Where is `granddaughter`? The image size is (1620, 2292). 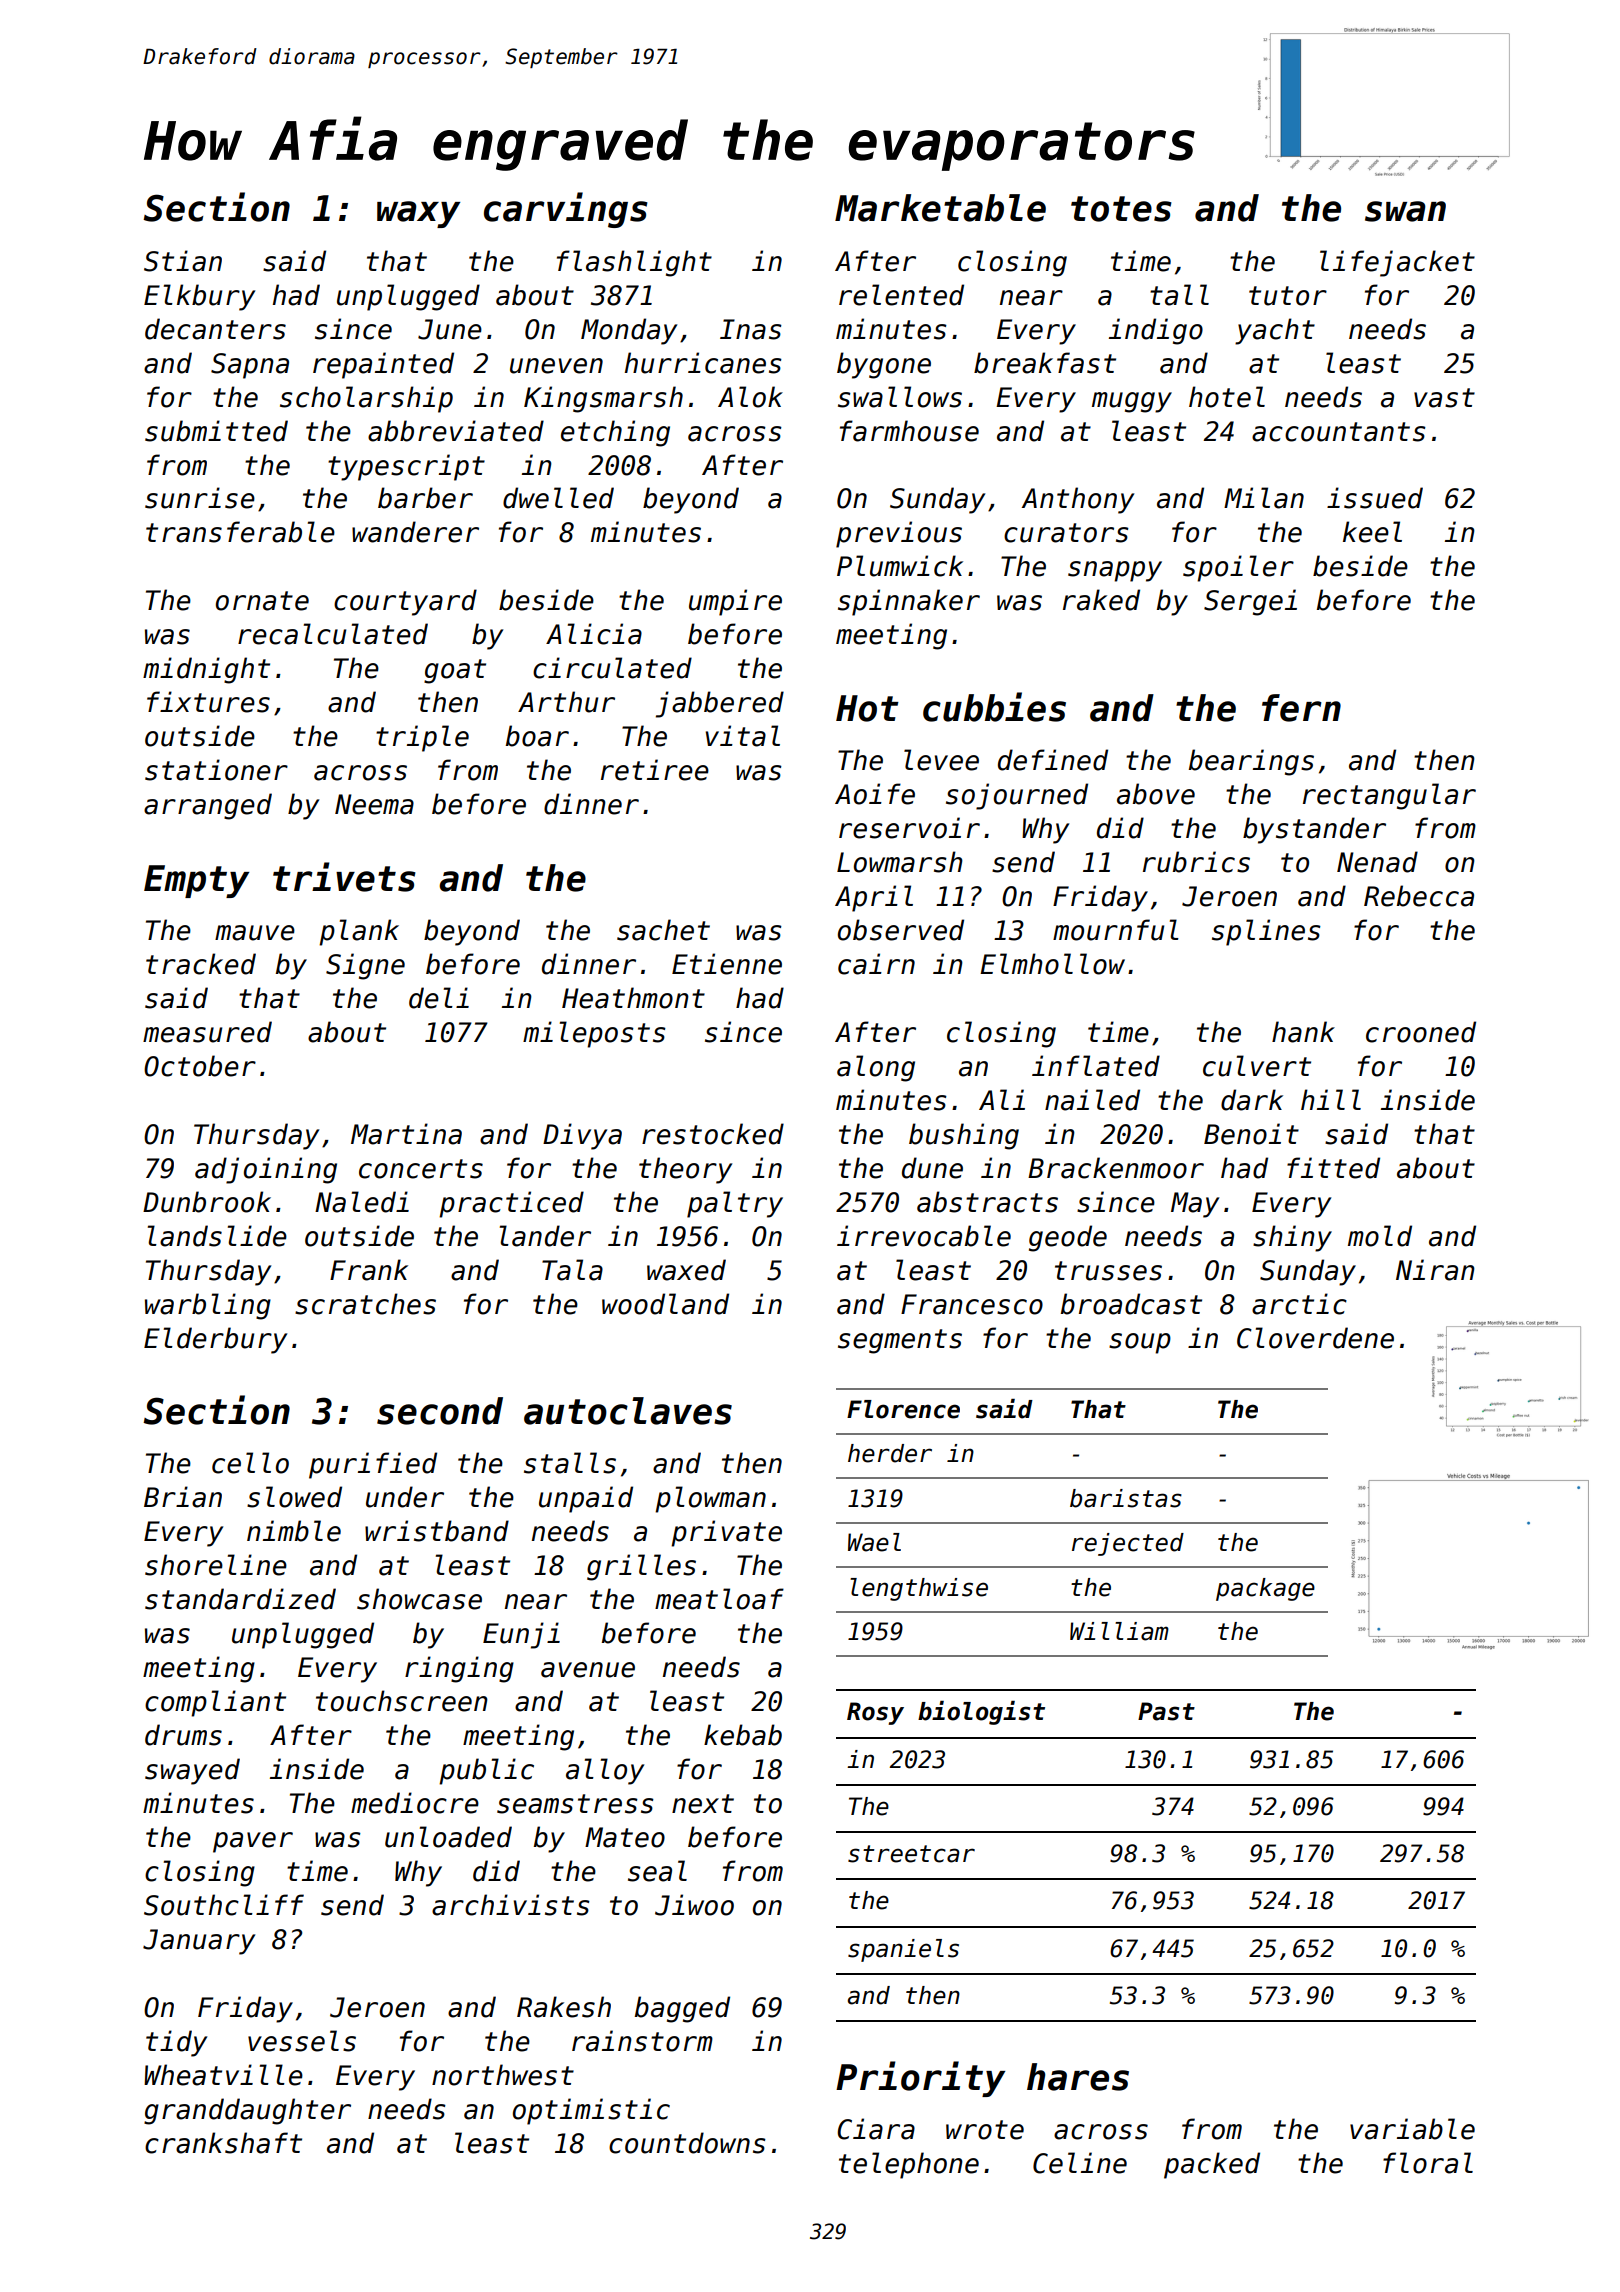
granddaughter is located at coordinates (247, 2111).
